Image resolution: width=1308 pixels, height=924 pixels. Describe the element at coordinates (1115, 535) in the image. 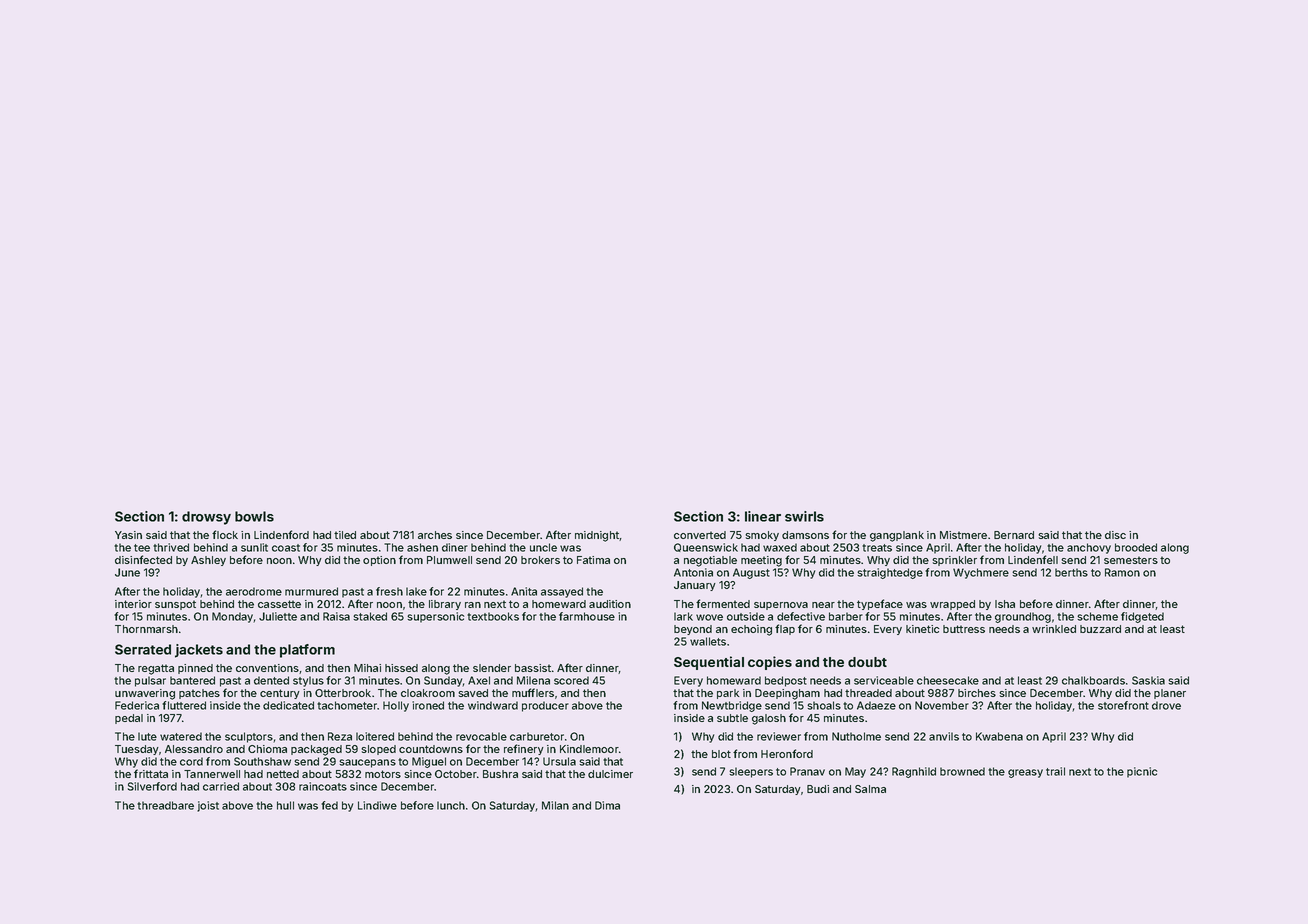

I see `disc` at that location.
